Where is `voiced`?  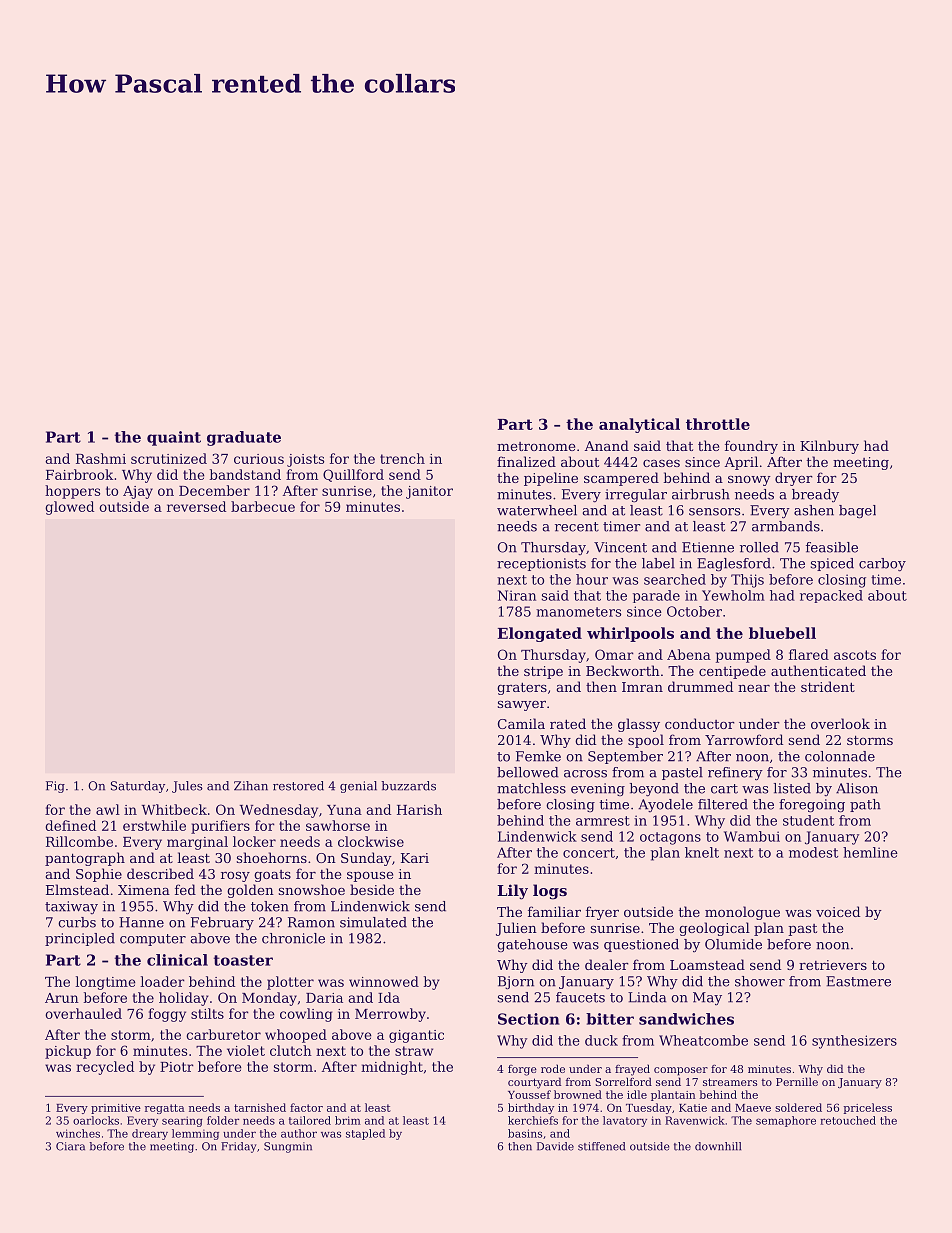
voiced is located at coordinates (838, 911).
